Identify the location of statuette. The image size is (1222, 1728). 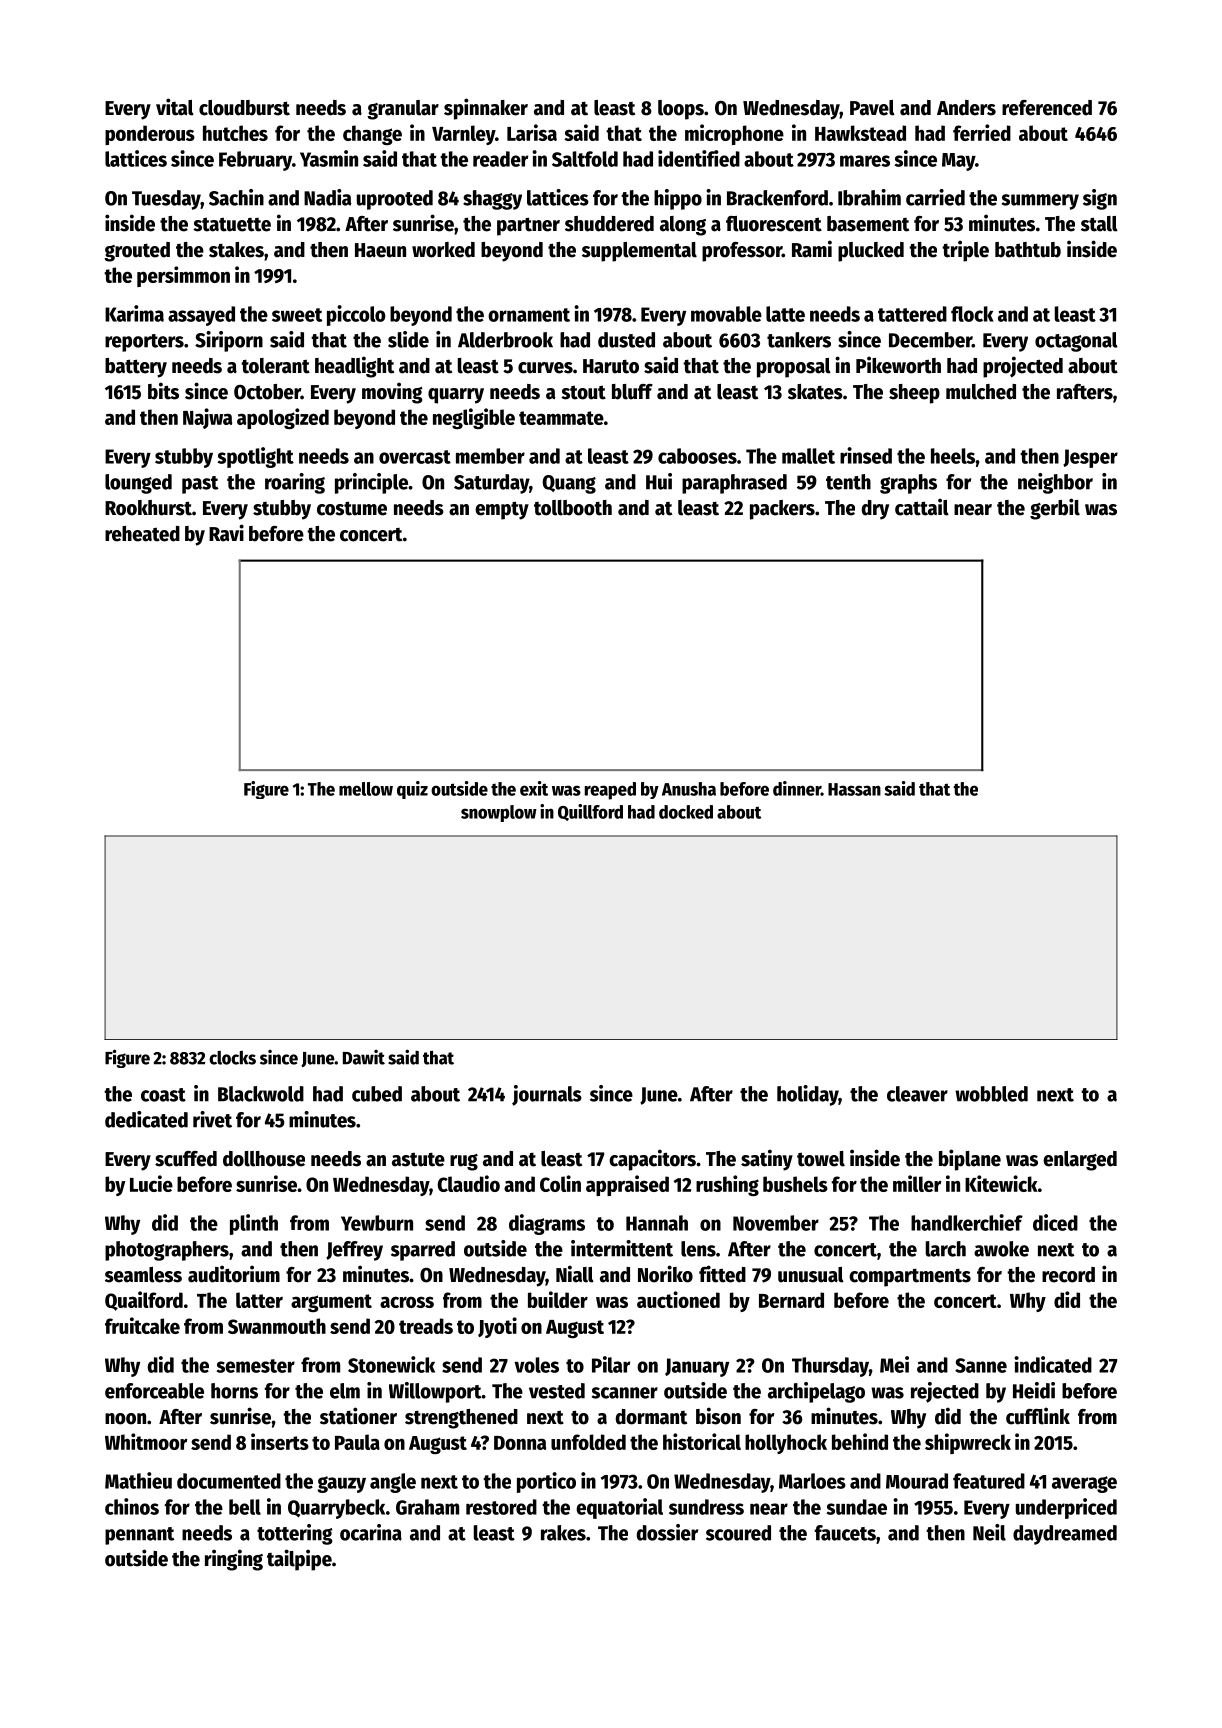
(232, 224).
